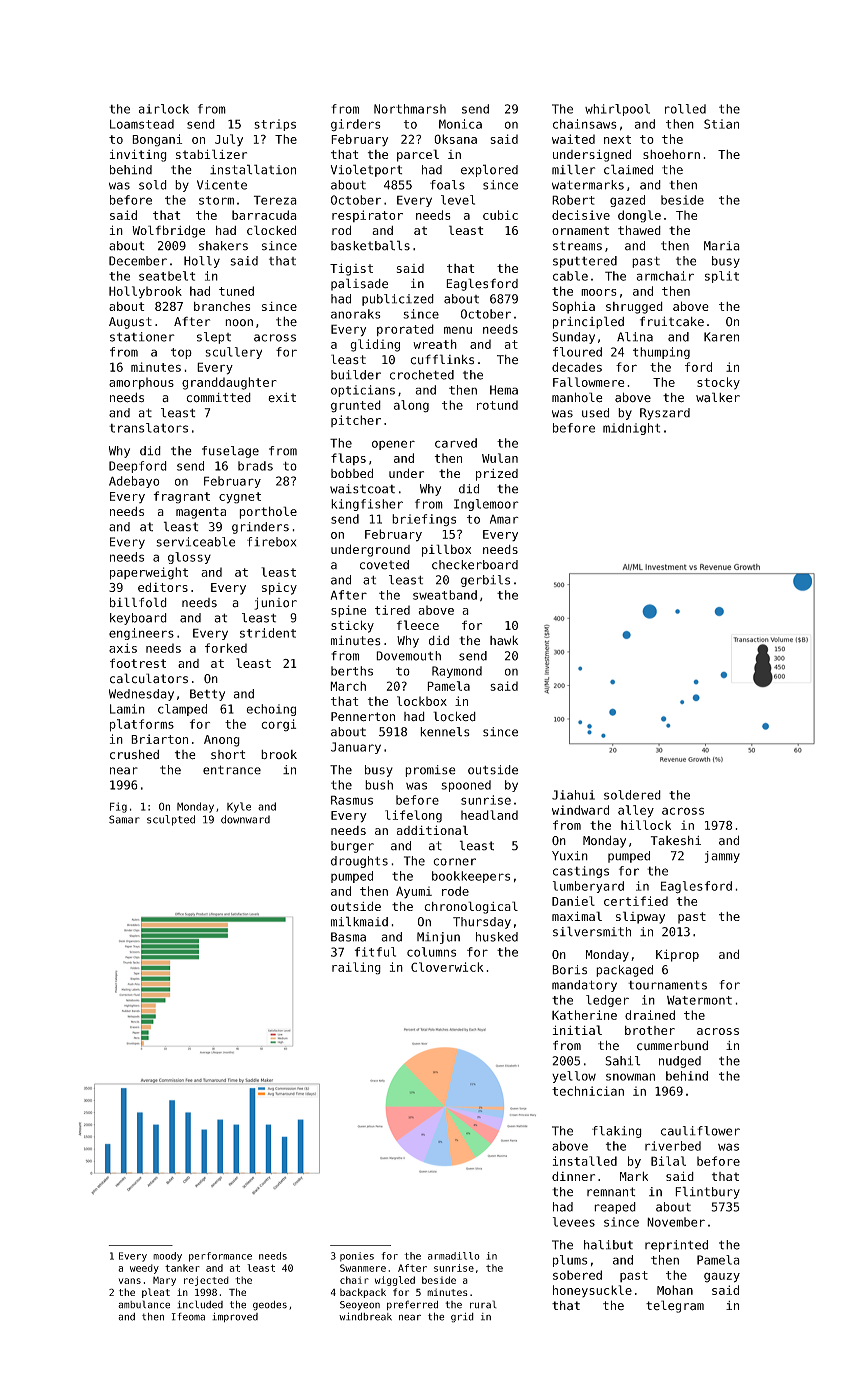 Image resolution: width=849 pixels, height=1400 pixels. I want to click on hawk, so click(504, 640).
